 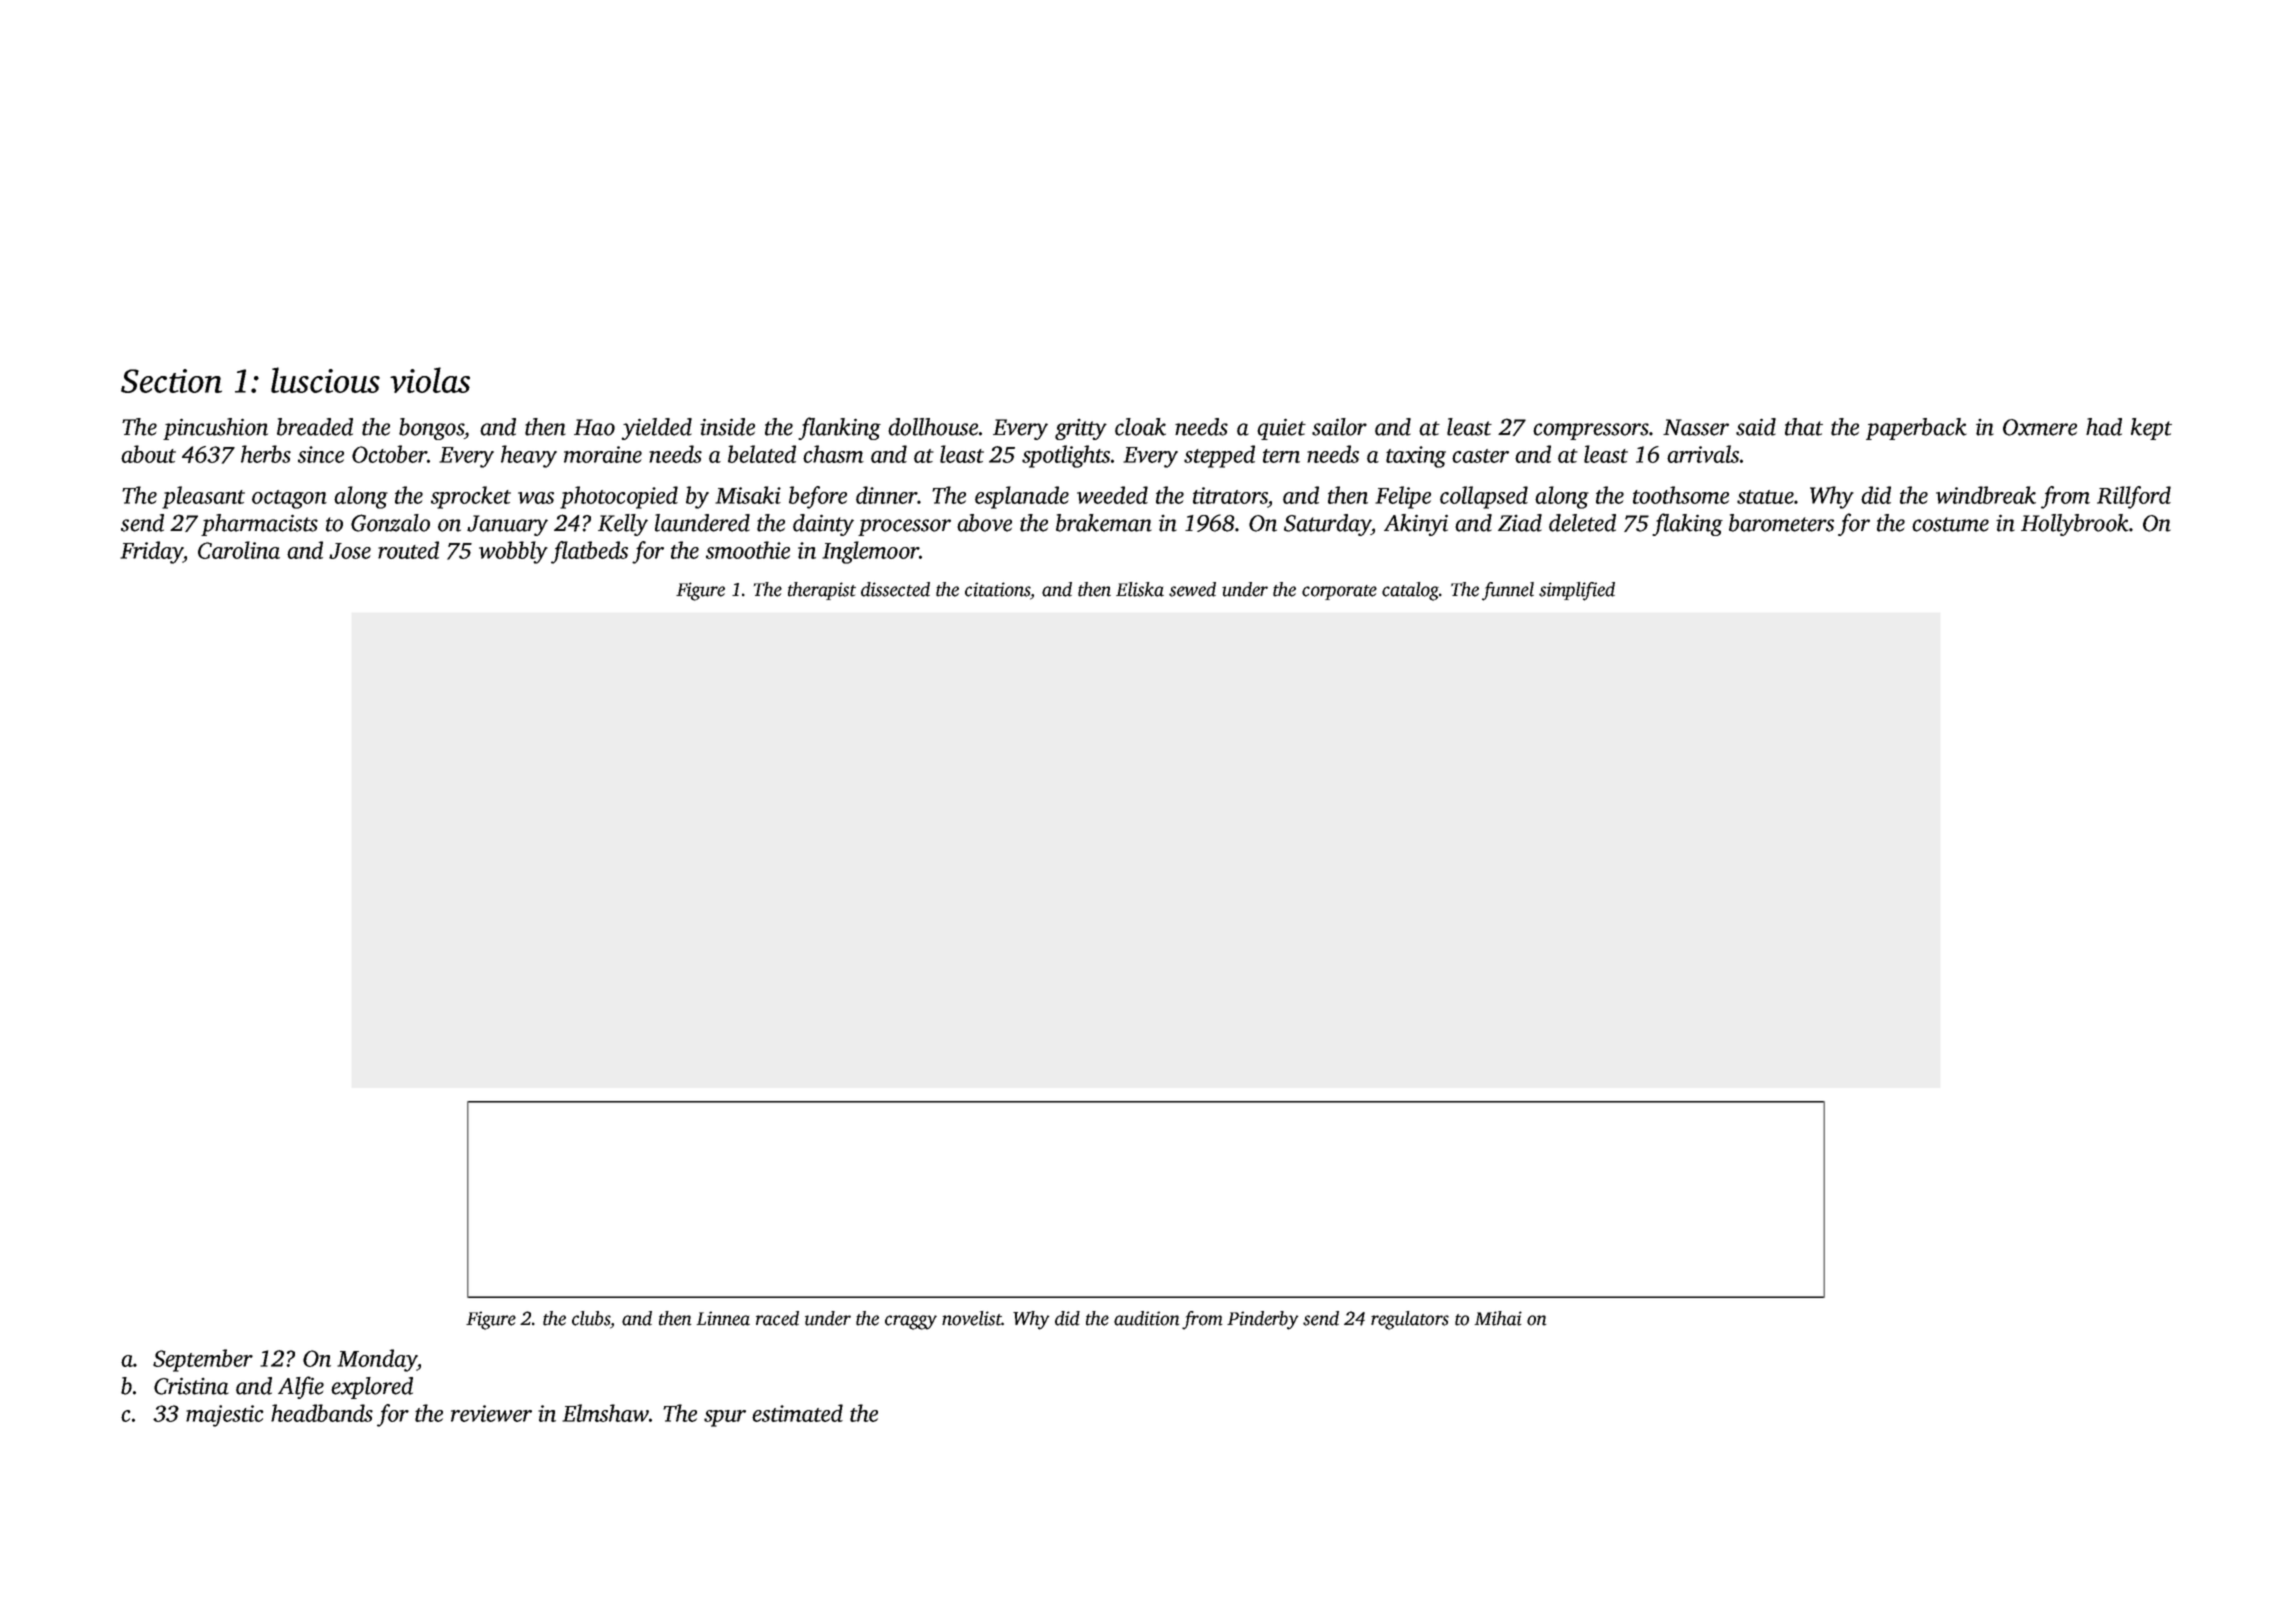 I want to click on Mihai, so click(x=1498, y=1318).
